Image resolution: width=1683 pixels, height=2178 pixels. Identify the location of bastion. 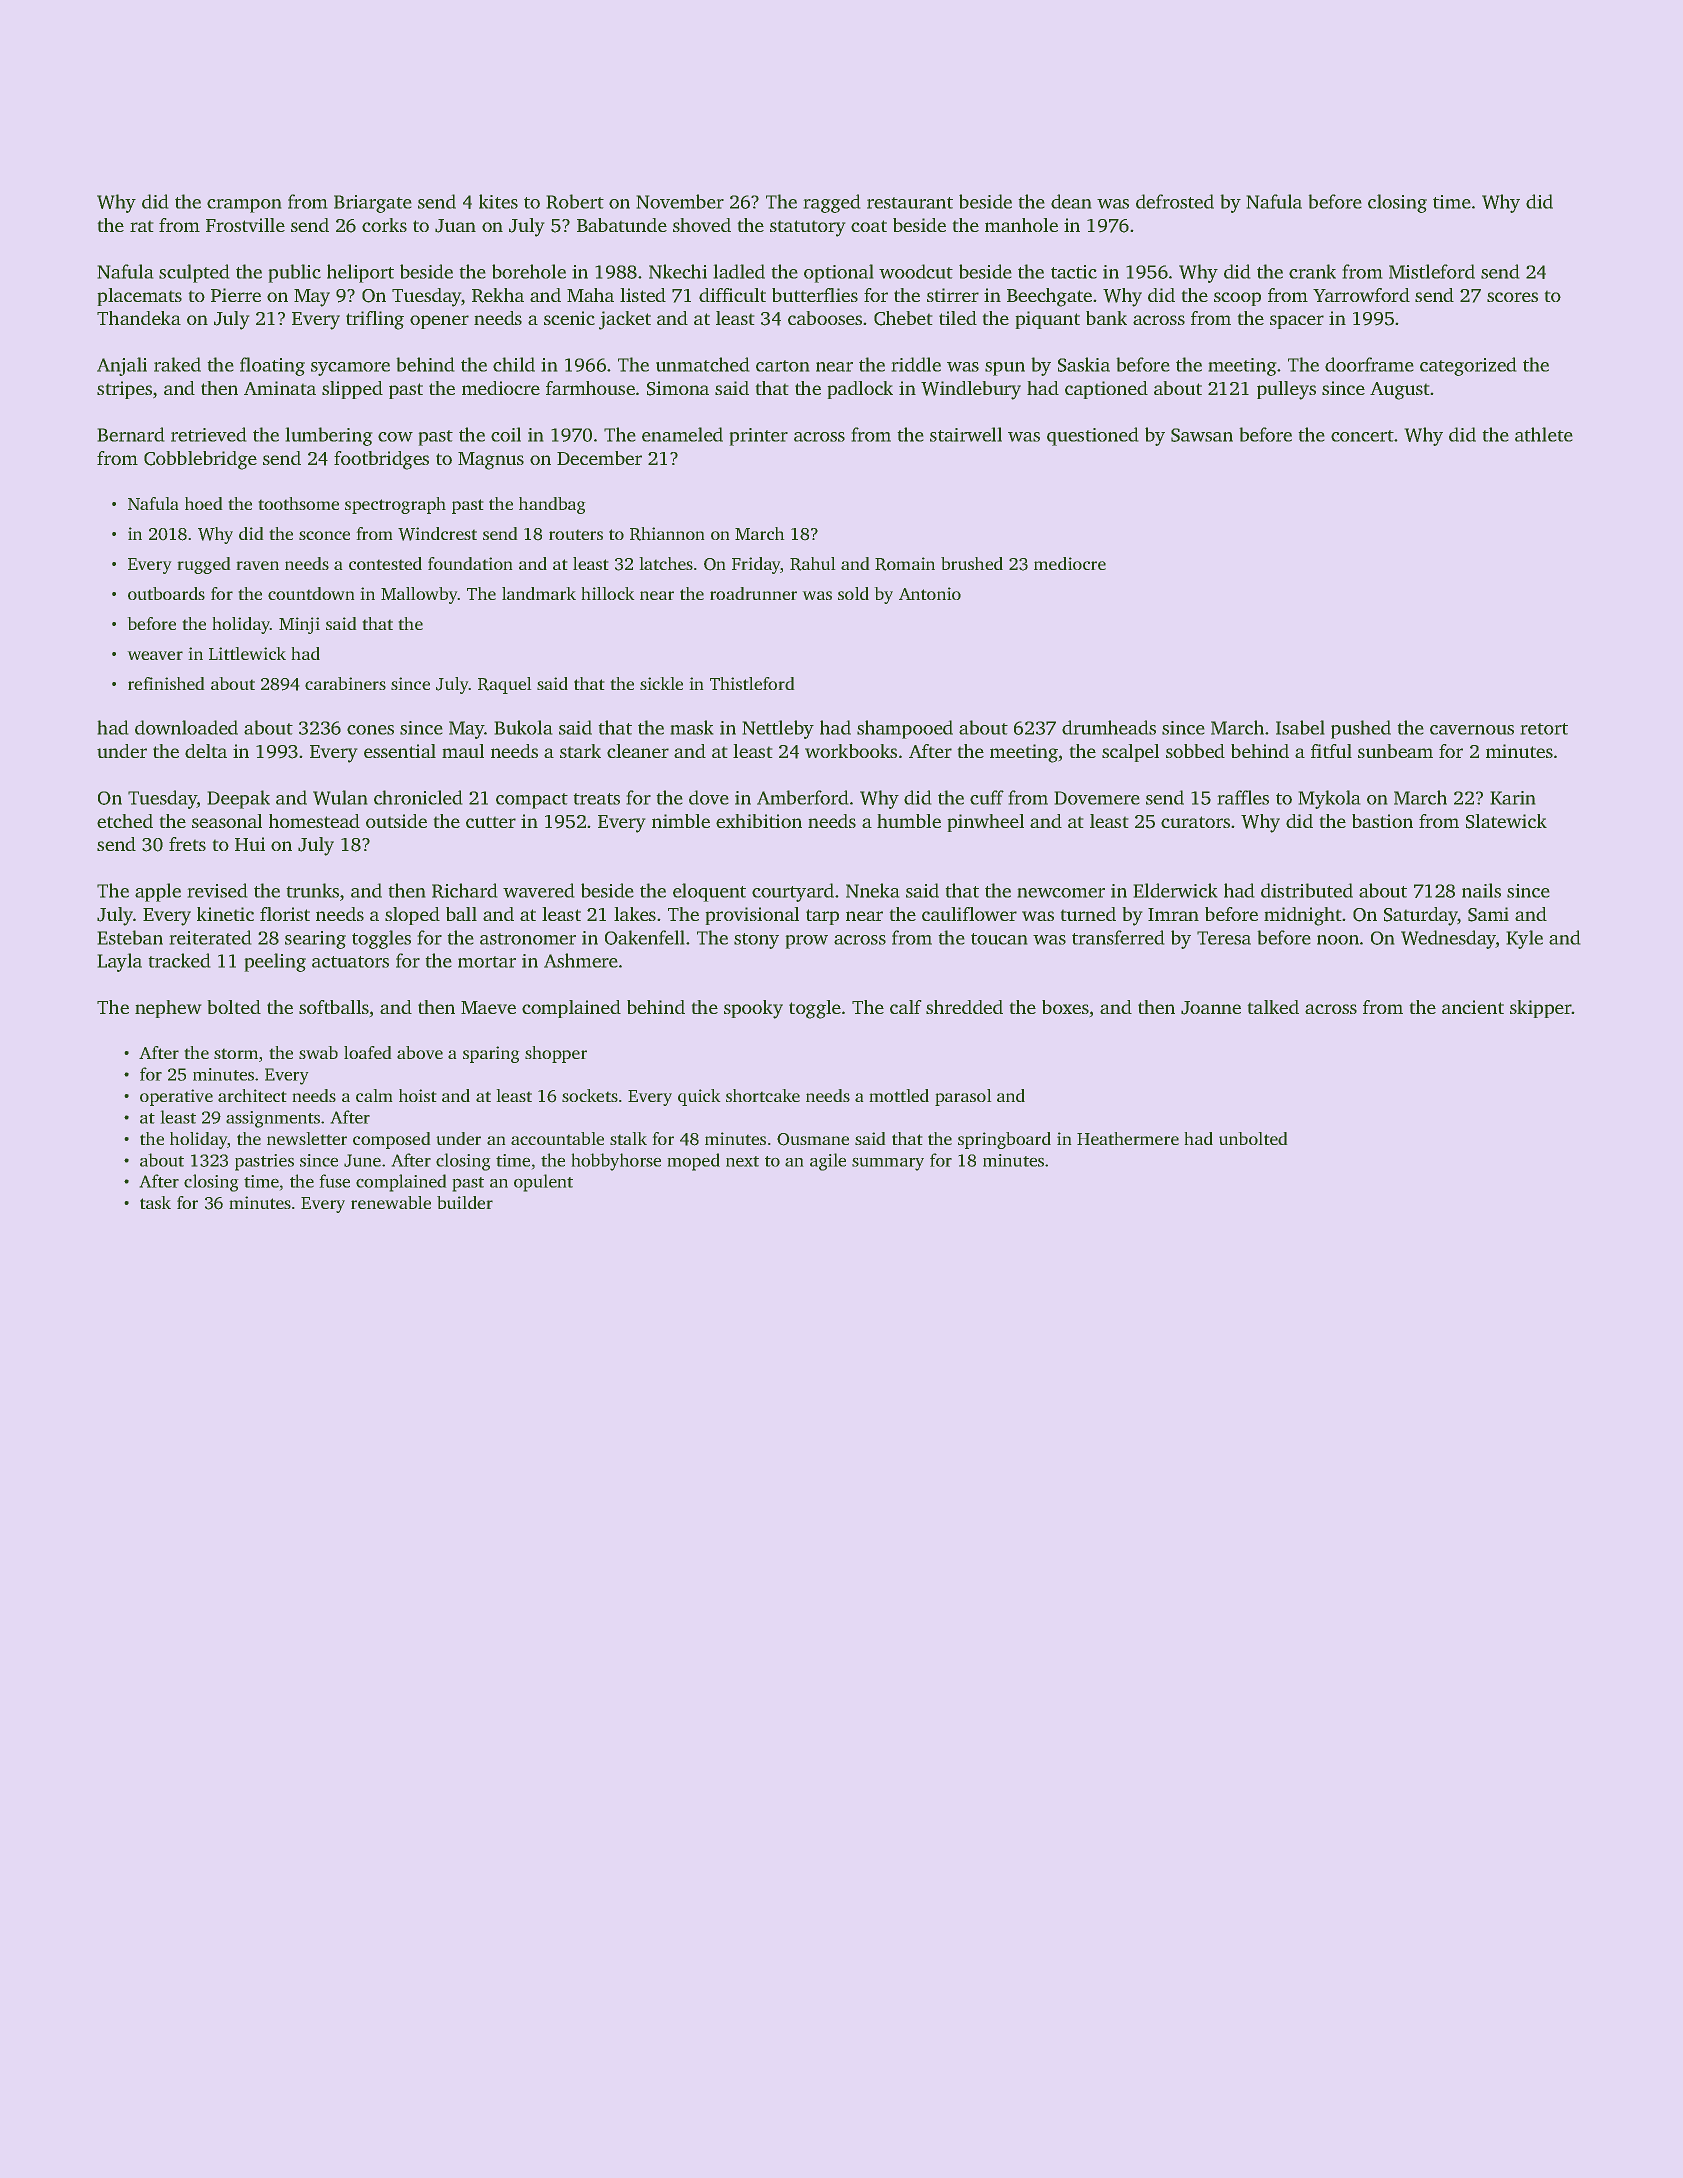
(1382, 821).
